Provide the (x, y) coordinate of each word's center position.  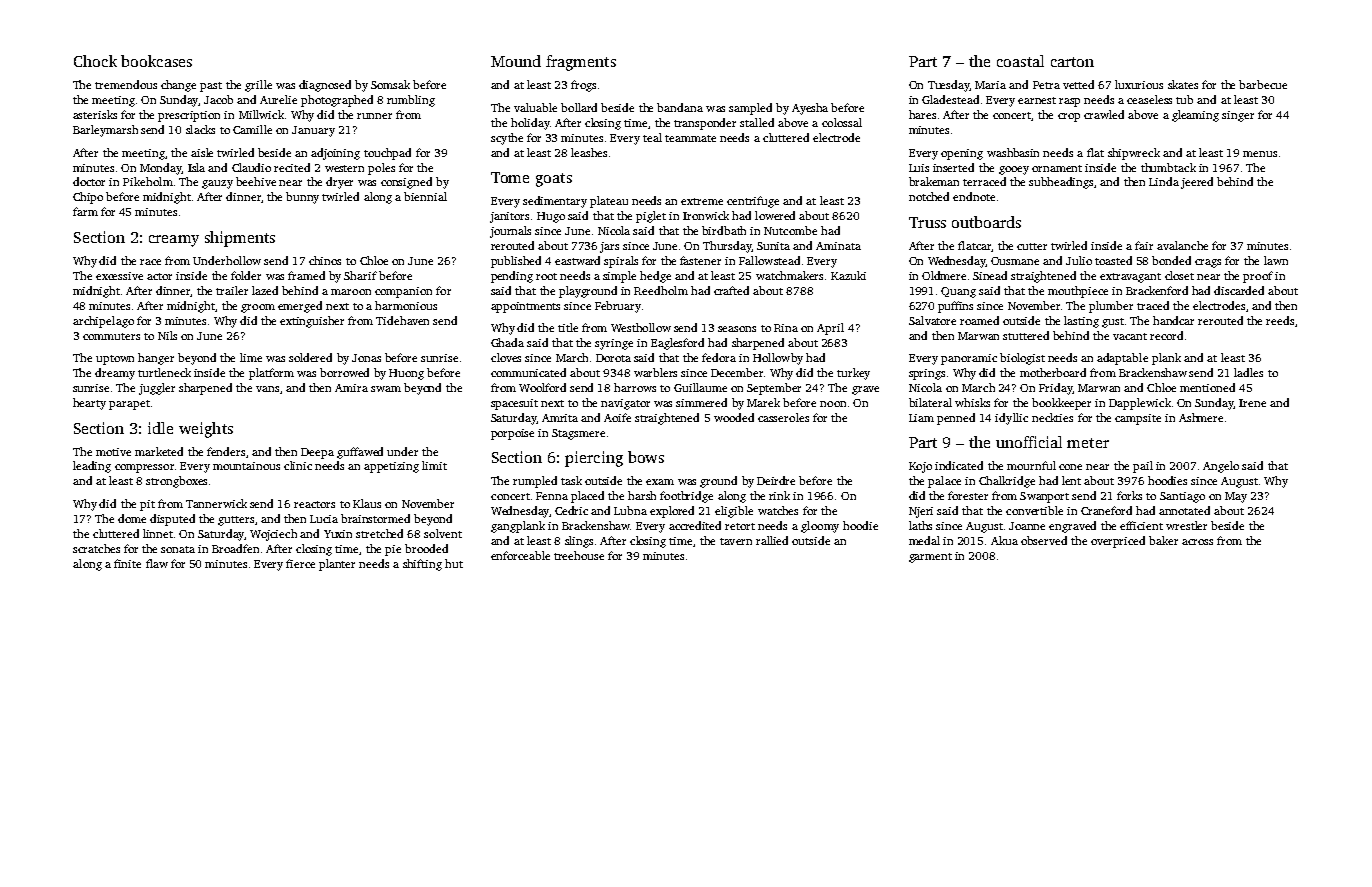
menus (1260, 154)
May (1236, 497)
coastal (1020, 61)
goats (554, 180)
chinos (325, 260)
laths (920, 525)
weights (206, 430)
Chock (95, 61)
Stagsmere (578, 434)
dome (132, 518)
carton (1072, 62)
